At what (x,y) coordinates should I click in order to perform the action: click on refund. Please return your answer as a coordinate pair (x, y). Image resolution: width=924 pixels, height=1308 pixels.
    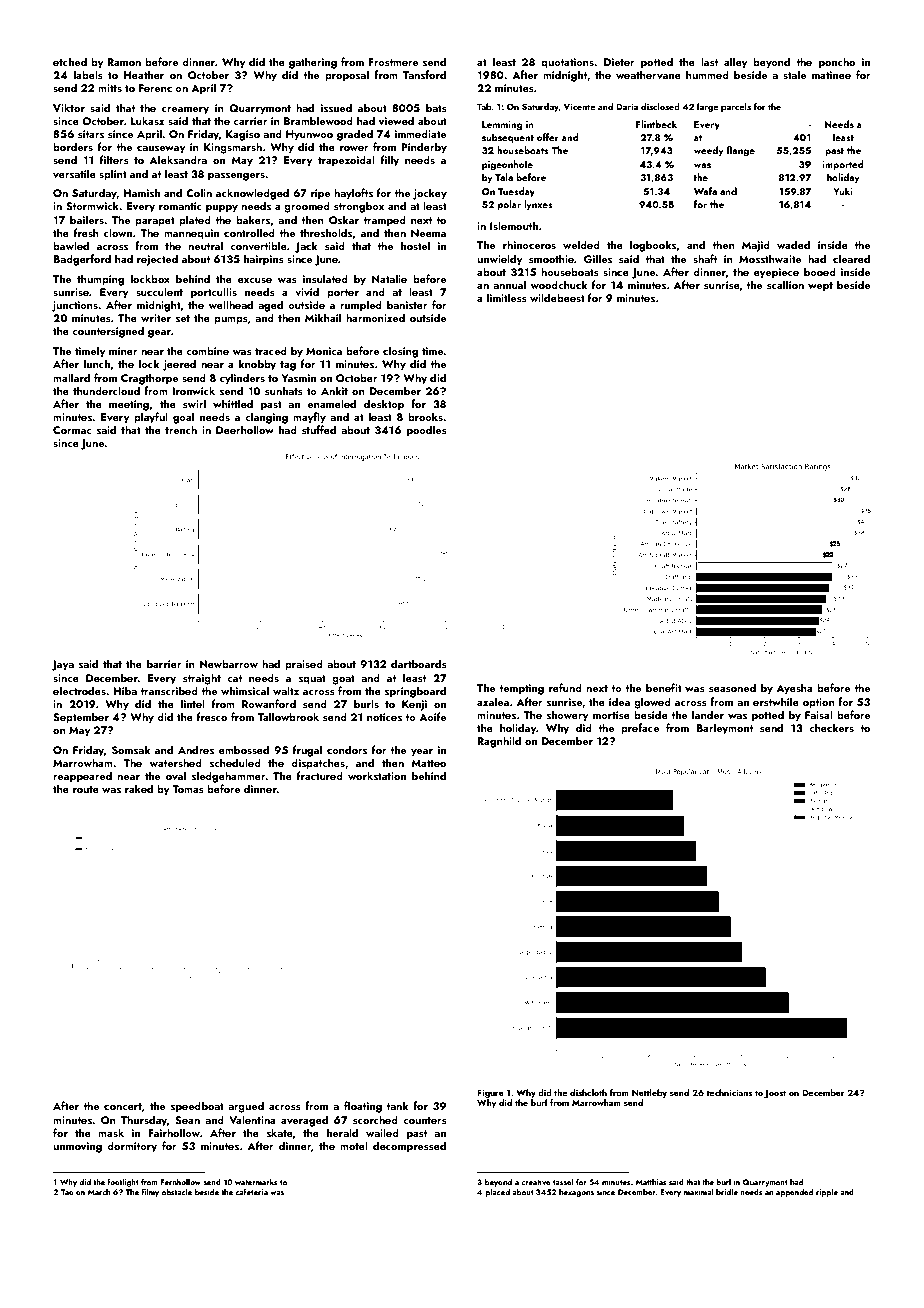
    Looking at the image, I should click on (565, 687).
